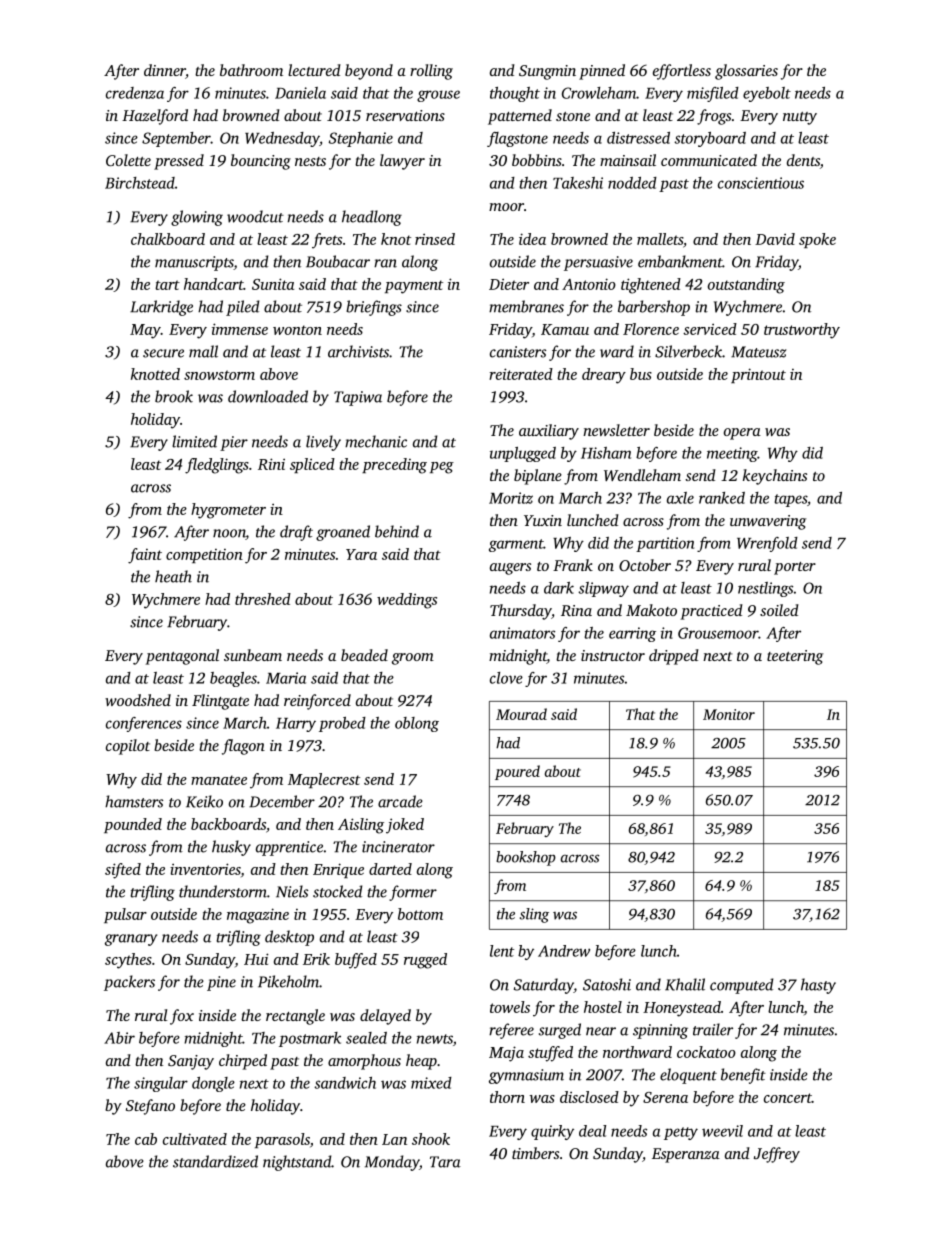 The height and width of the screenshot is (1233, 952). I want to click on petty, so click(681, 1133).
